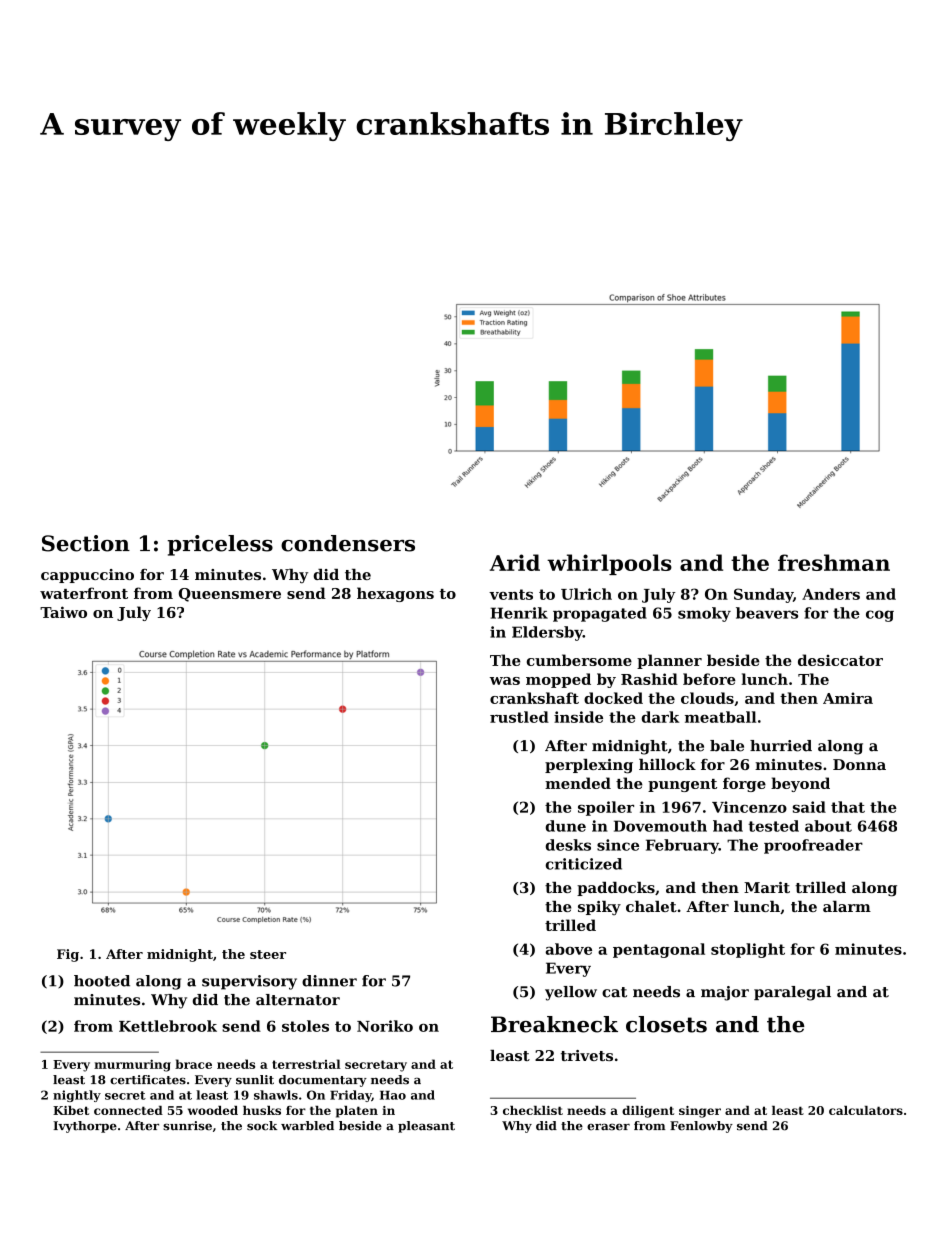 Image resolution: width=952 pixels, height=1233 pixels. Describe the element at coordinates (128, 1110) in the screenshot. I see `connected` at that location.
